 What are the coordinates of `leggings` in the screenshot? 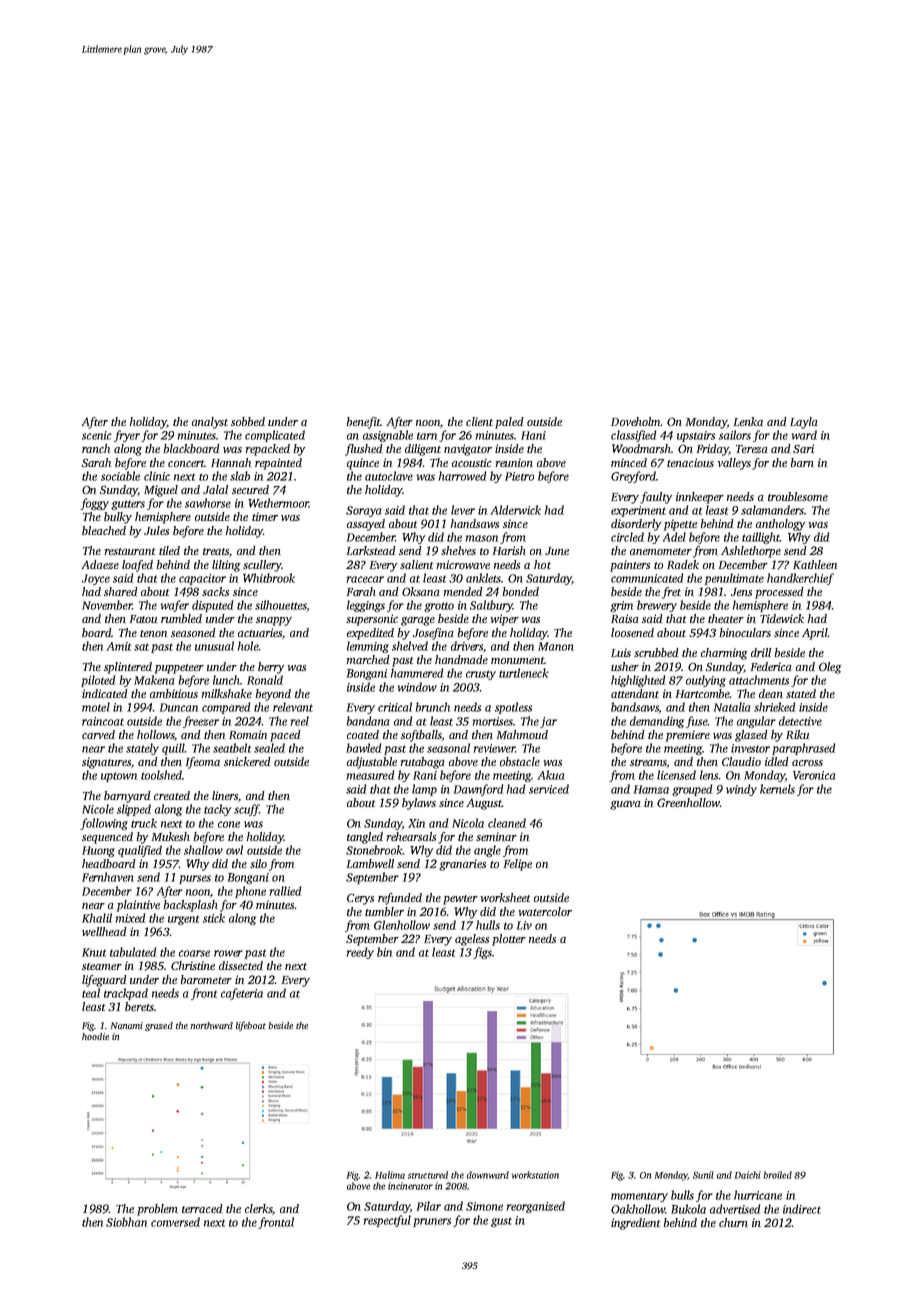 It's located at (366, 606).
